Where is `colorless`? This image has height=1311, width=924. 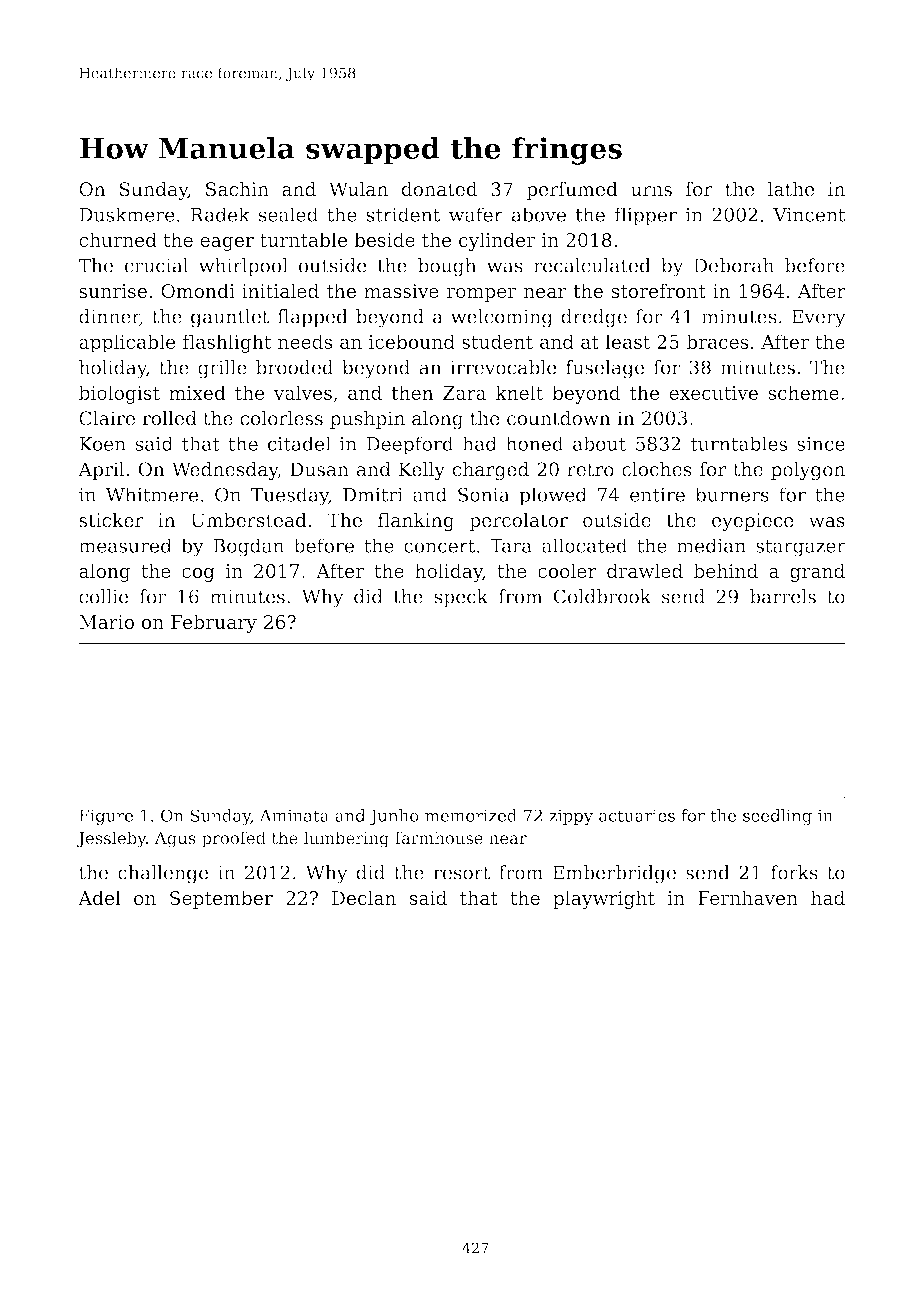 colorless is located at coordinates (281, 418).
